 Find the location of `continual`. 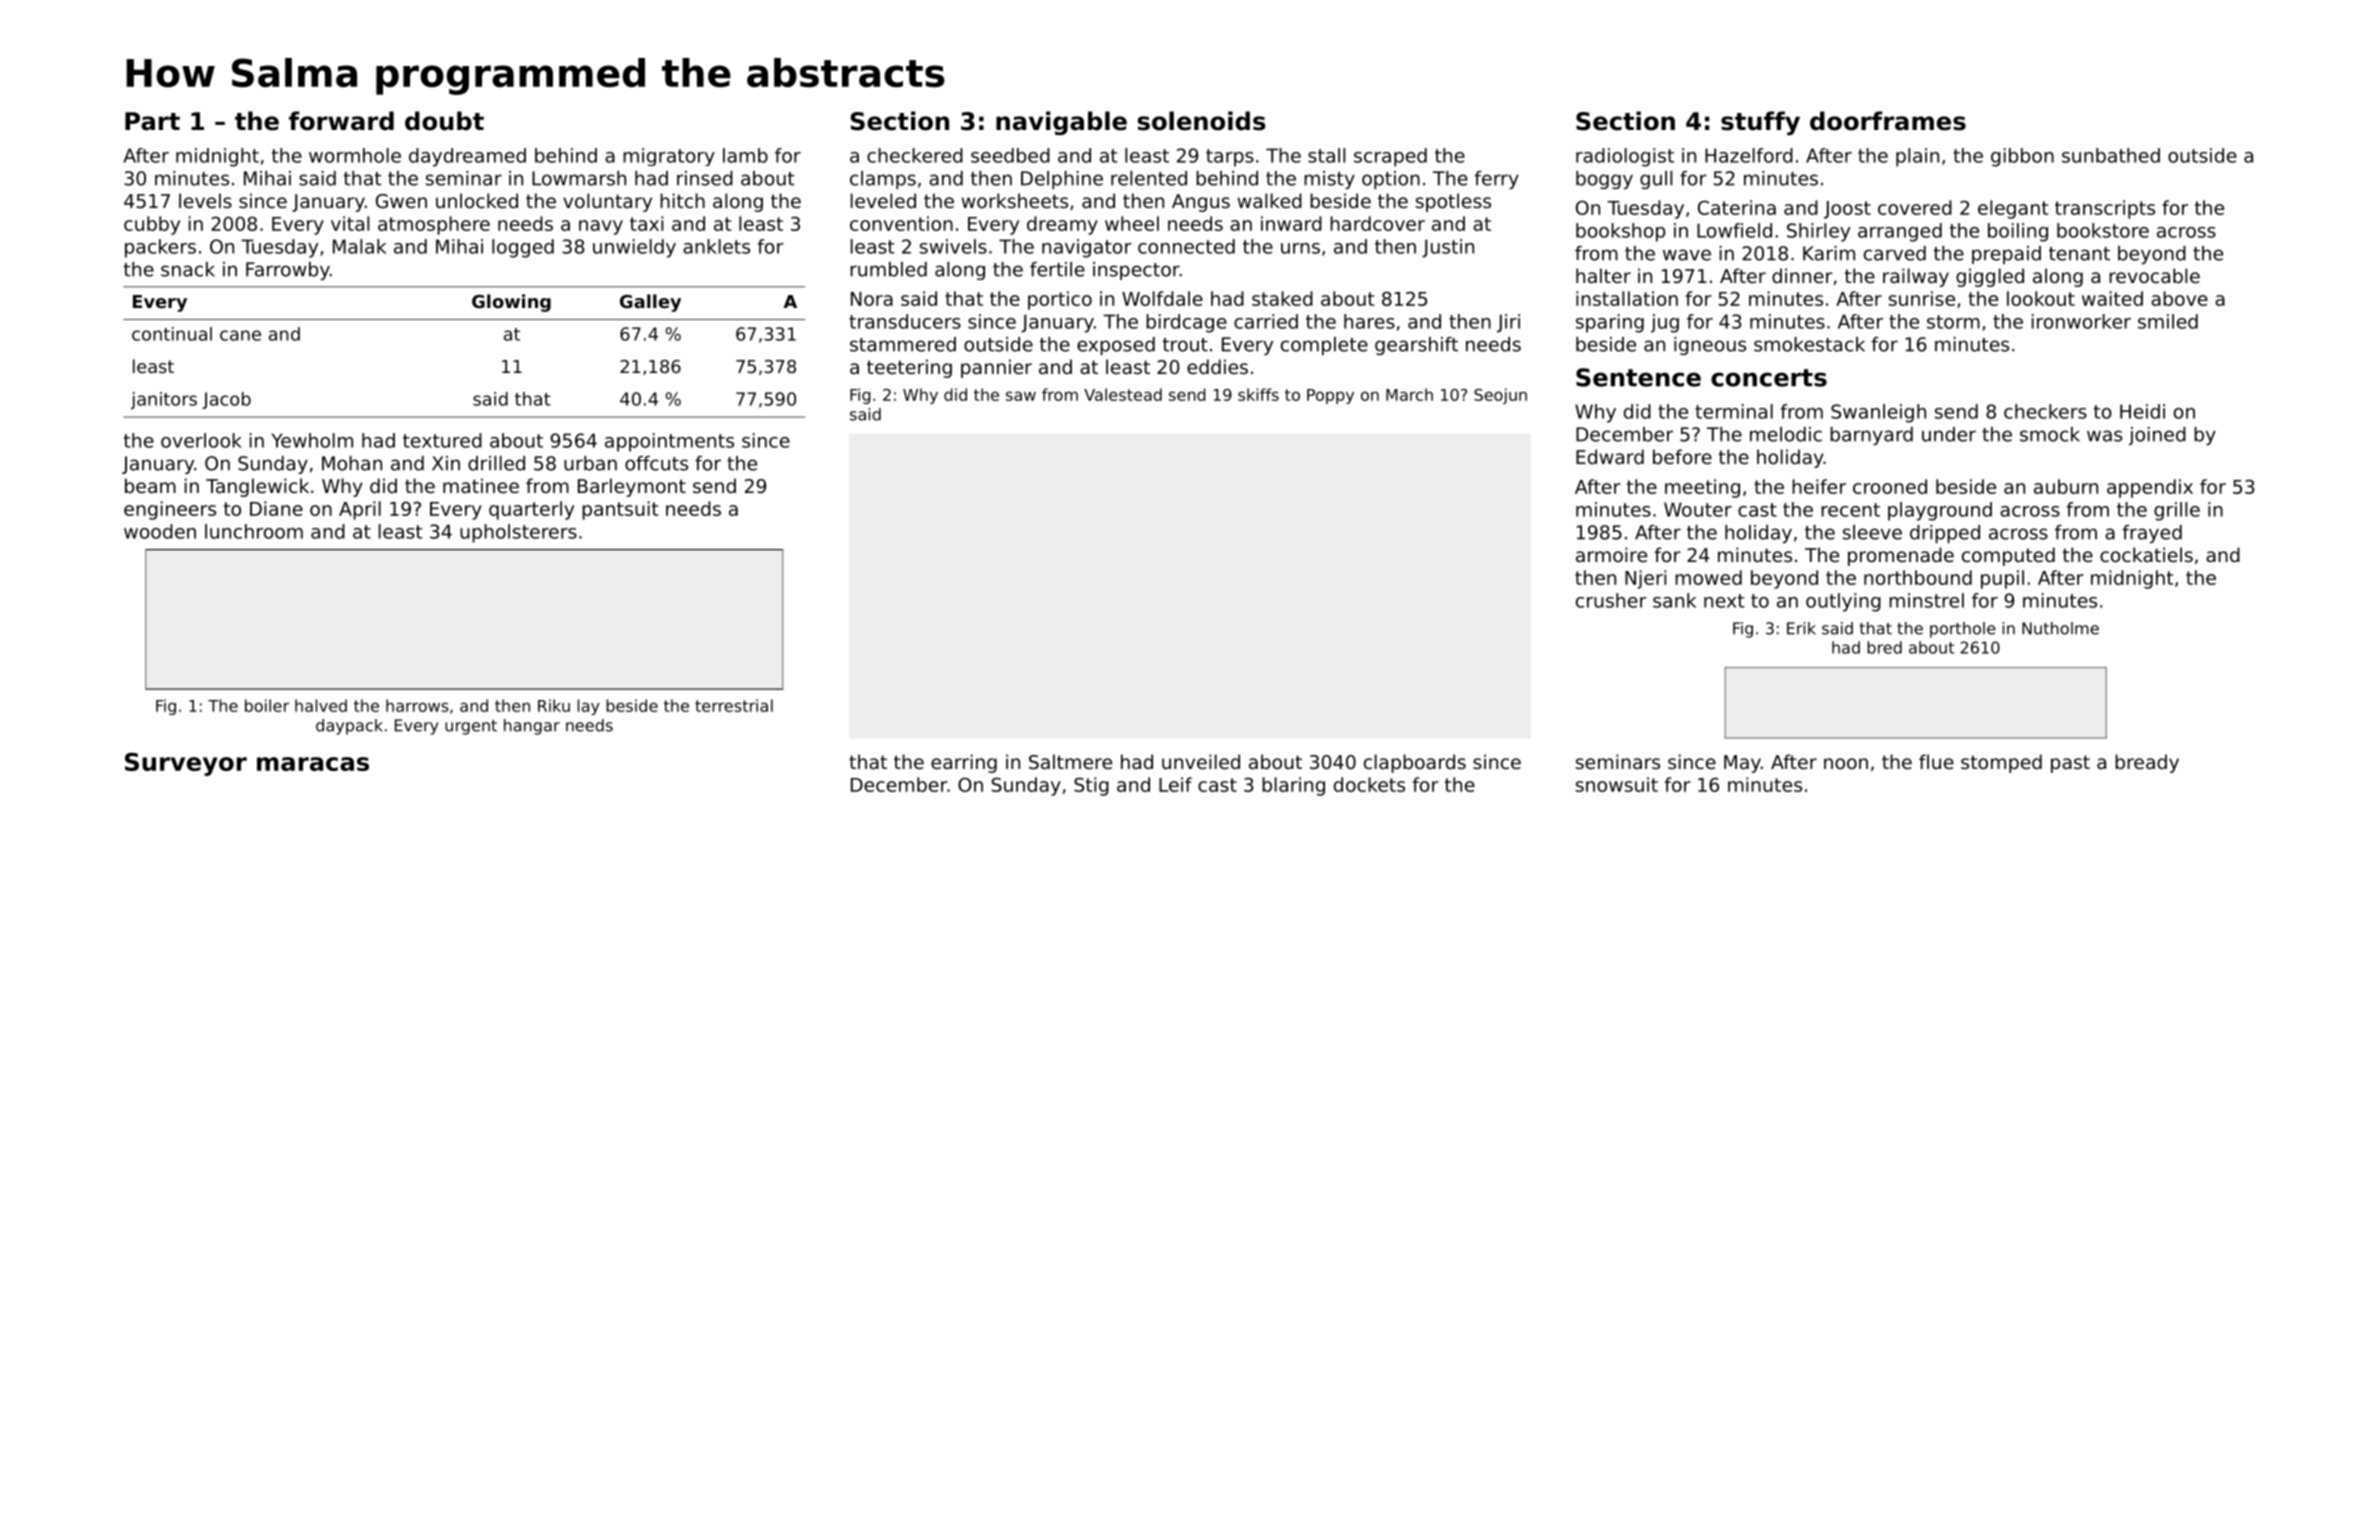

continual is located at coordinates (172, 334).
